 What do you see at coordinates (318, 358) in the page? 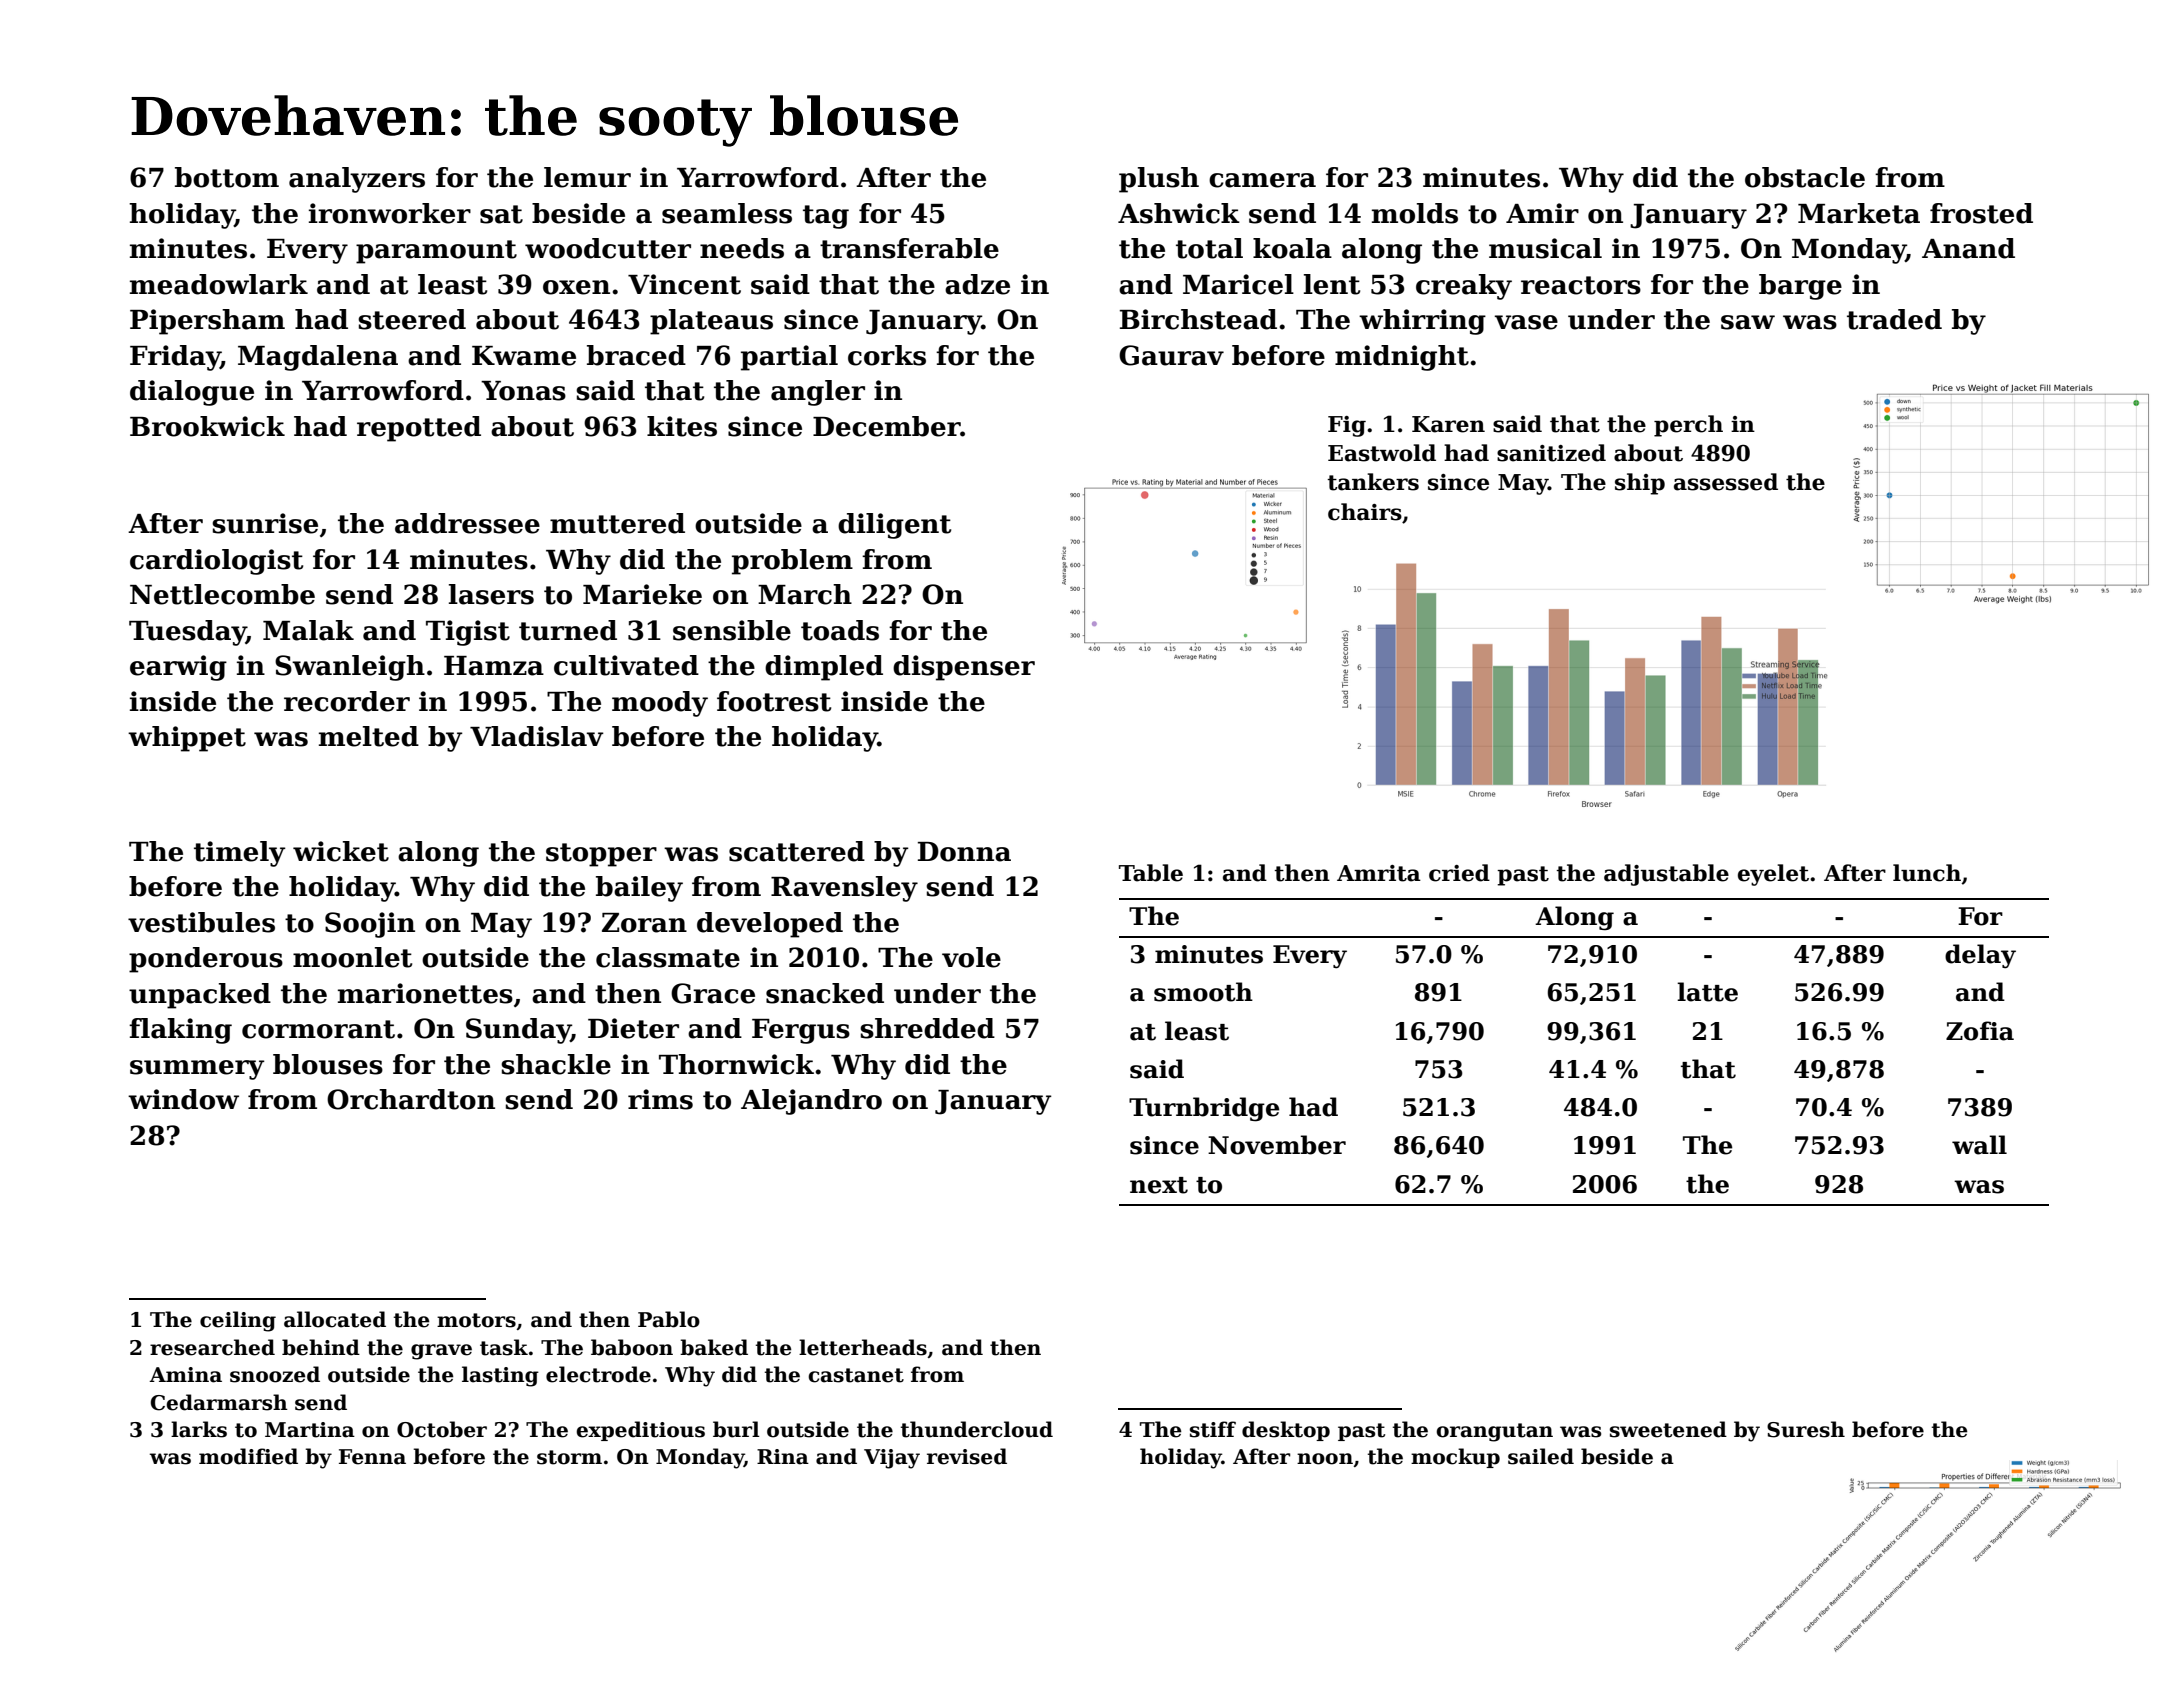
I see `Magdalena` at bounding box center [318, 358].
